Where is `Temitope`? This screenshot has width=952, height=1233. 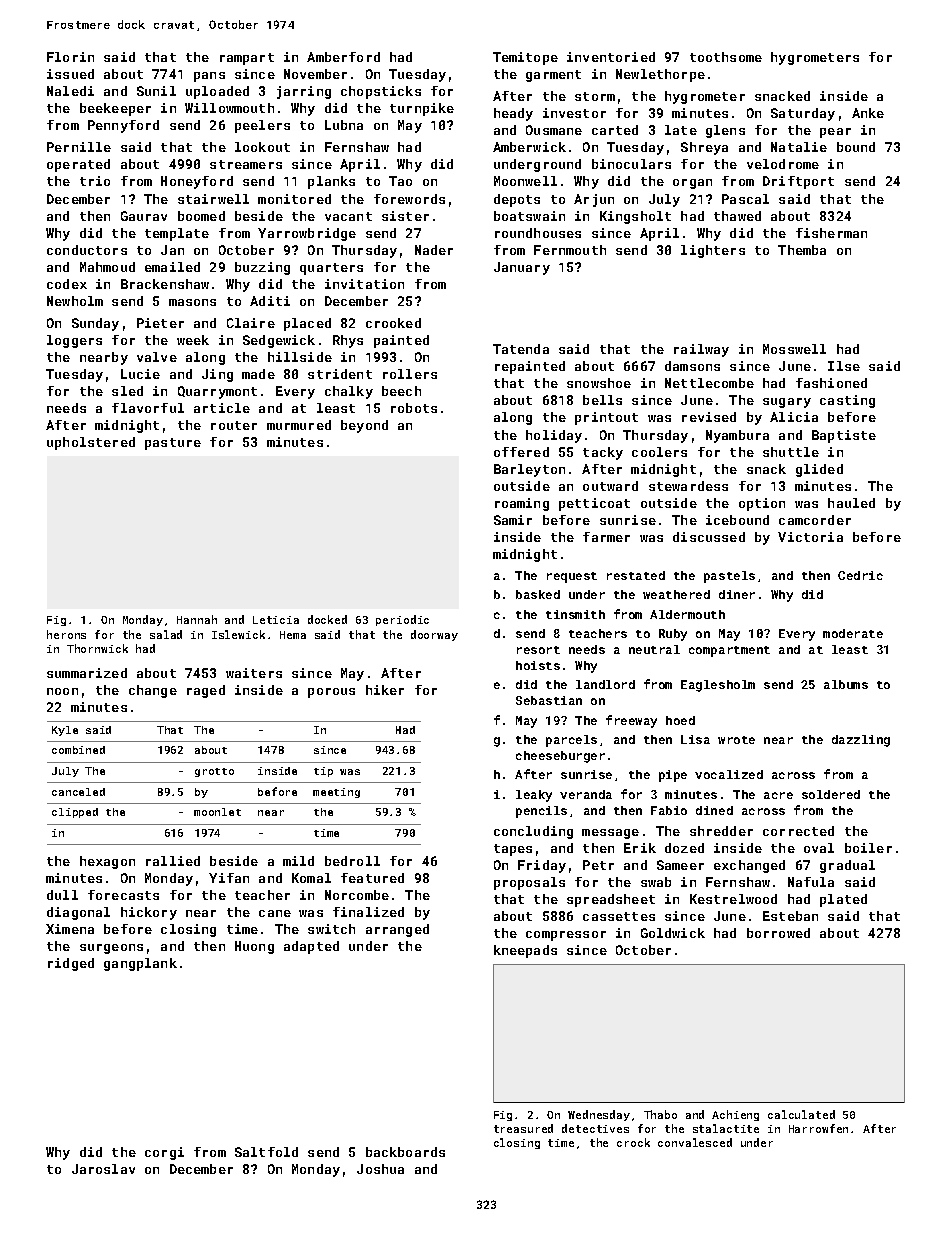 Temitope is located at coordinates (525, 58).
